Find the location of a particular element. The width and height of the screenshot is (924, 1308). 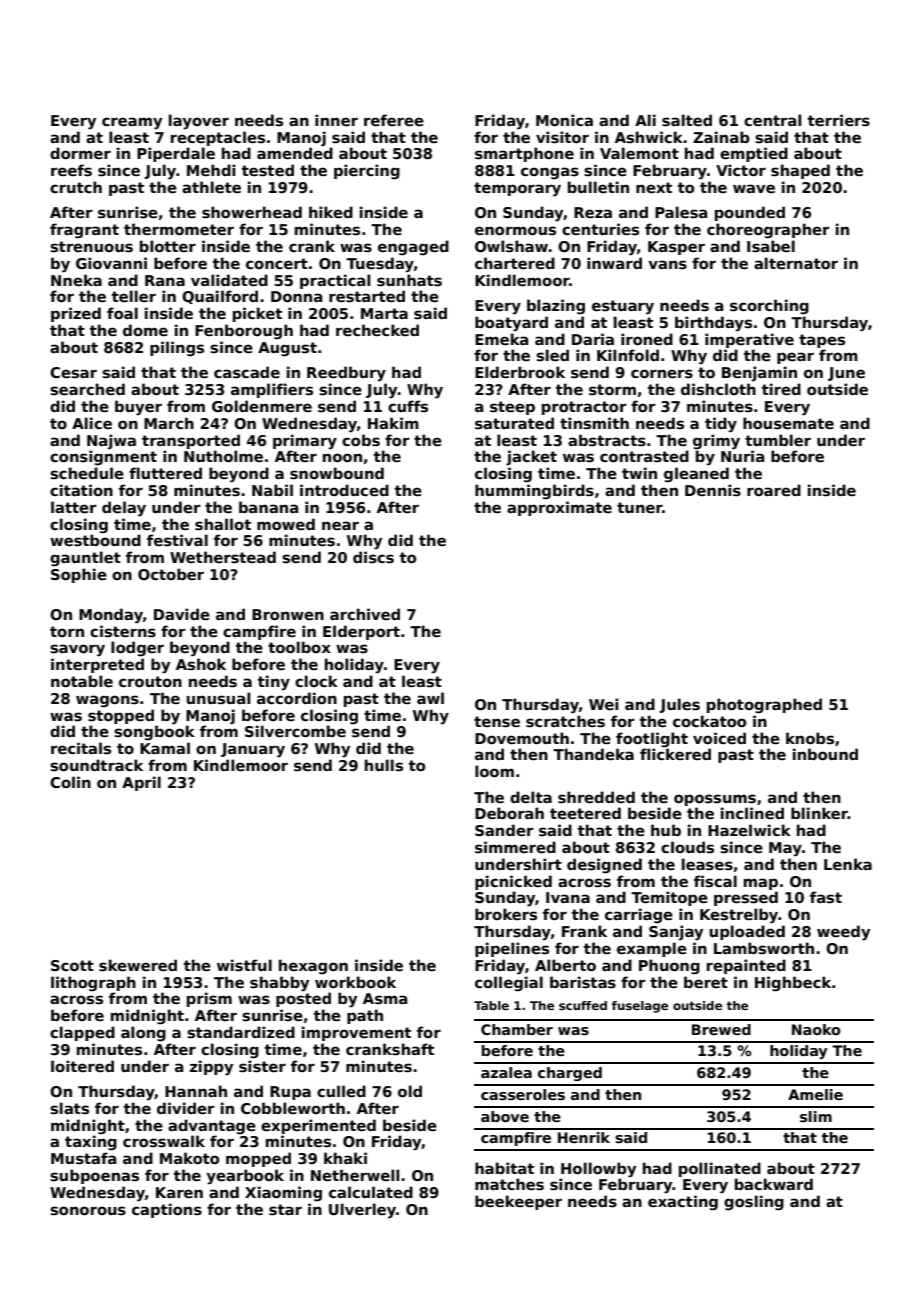

exacting is located at coordinates (683, 1202).
